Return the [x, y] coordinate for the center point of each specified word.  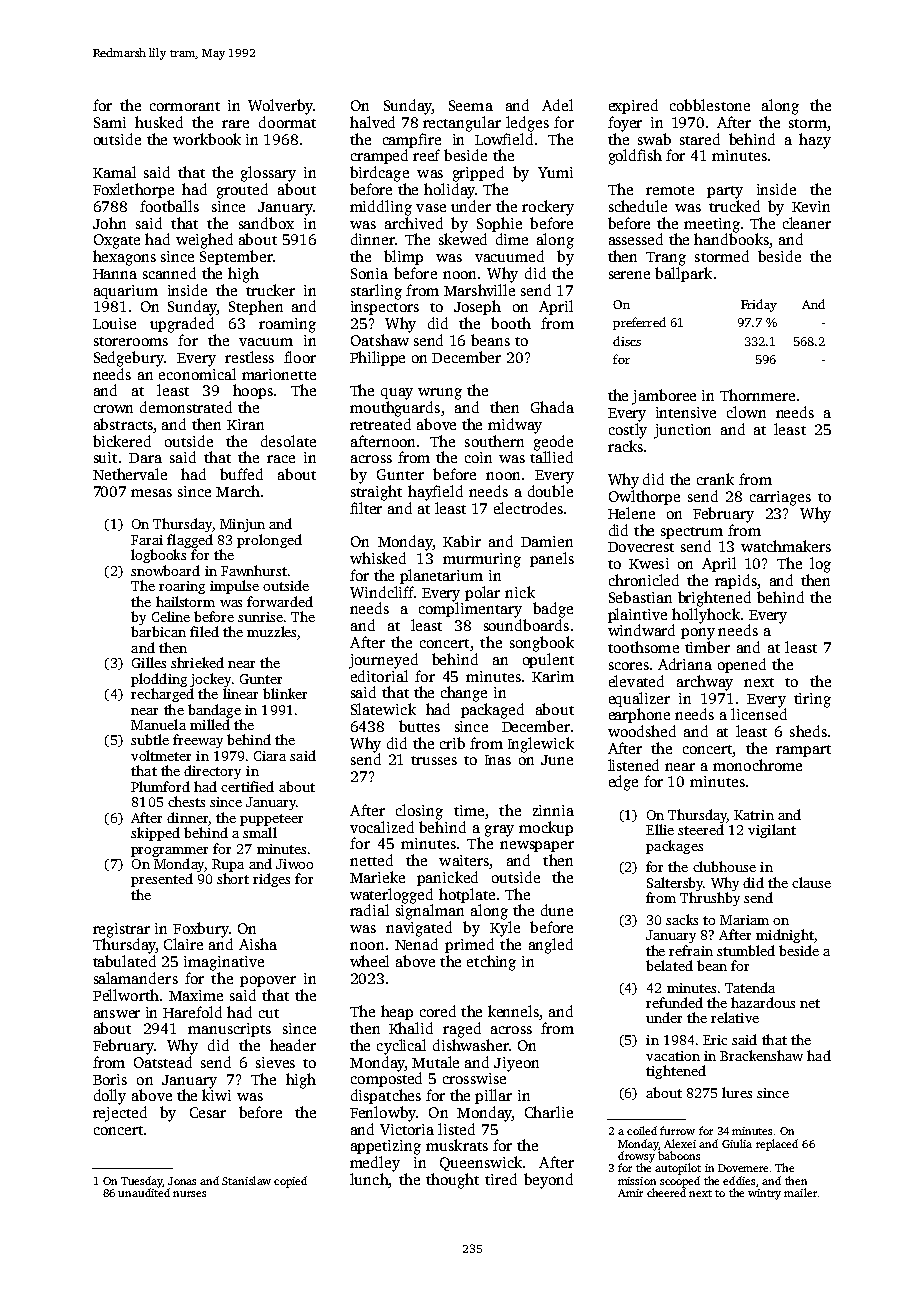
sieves [275, 1062]
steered [701, 829]
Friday [759, 305]
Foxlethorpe [133, 190]
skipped [155, 834]
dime [512, 239]
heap [397, 1012]
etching [491, 963]
